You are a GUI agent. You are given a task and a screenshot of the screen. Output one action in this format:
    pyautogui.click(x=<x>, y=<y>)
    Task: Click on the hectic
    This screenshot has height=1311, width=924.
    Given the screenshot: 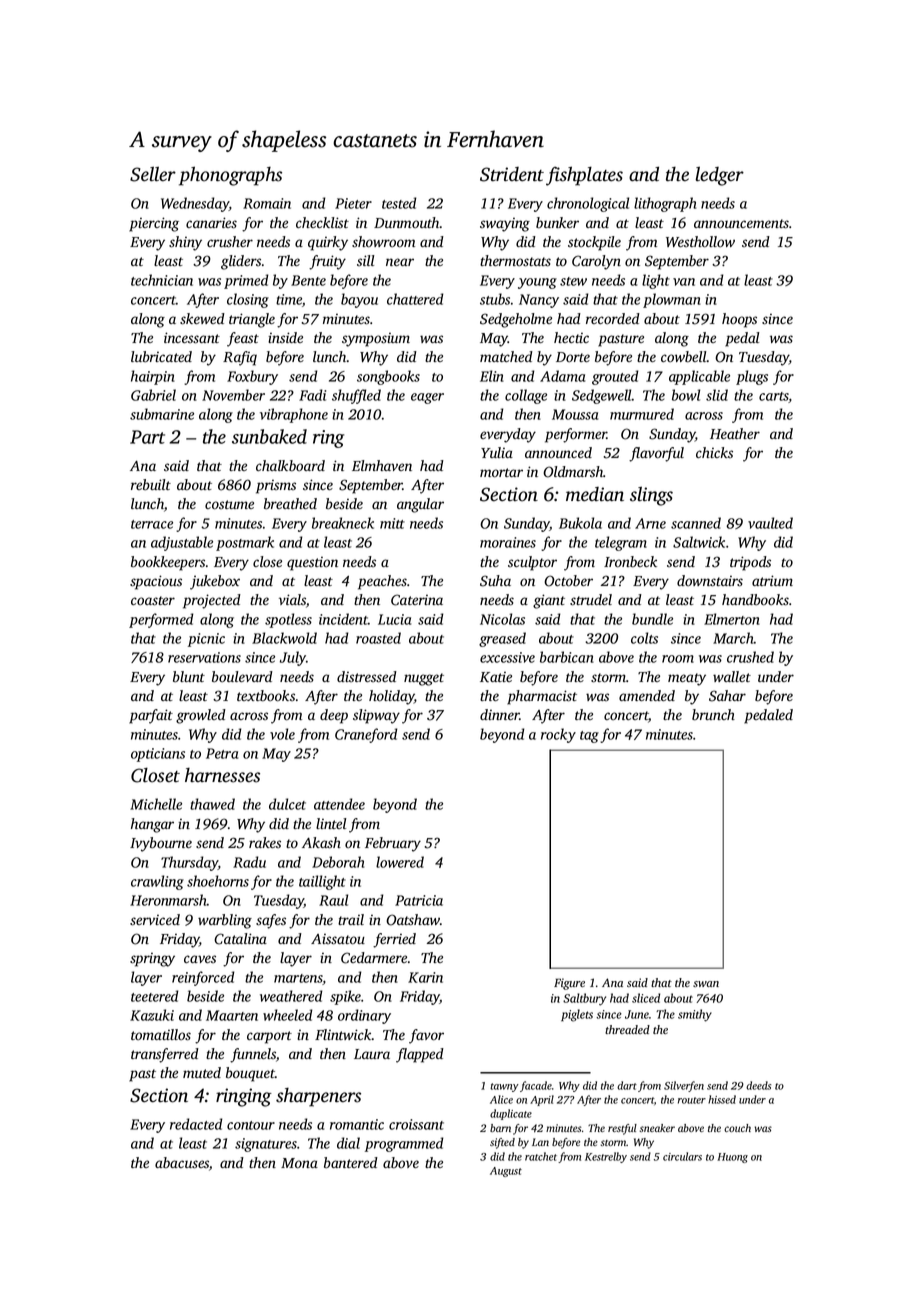 What is the action you would take?
    pyautogui.click(x=571, y=337)
